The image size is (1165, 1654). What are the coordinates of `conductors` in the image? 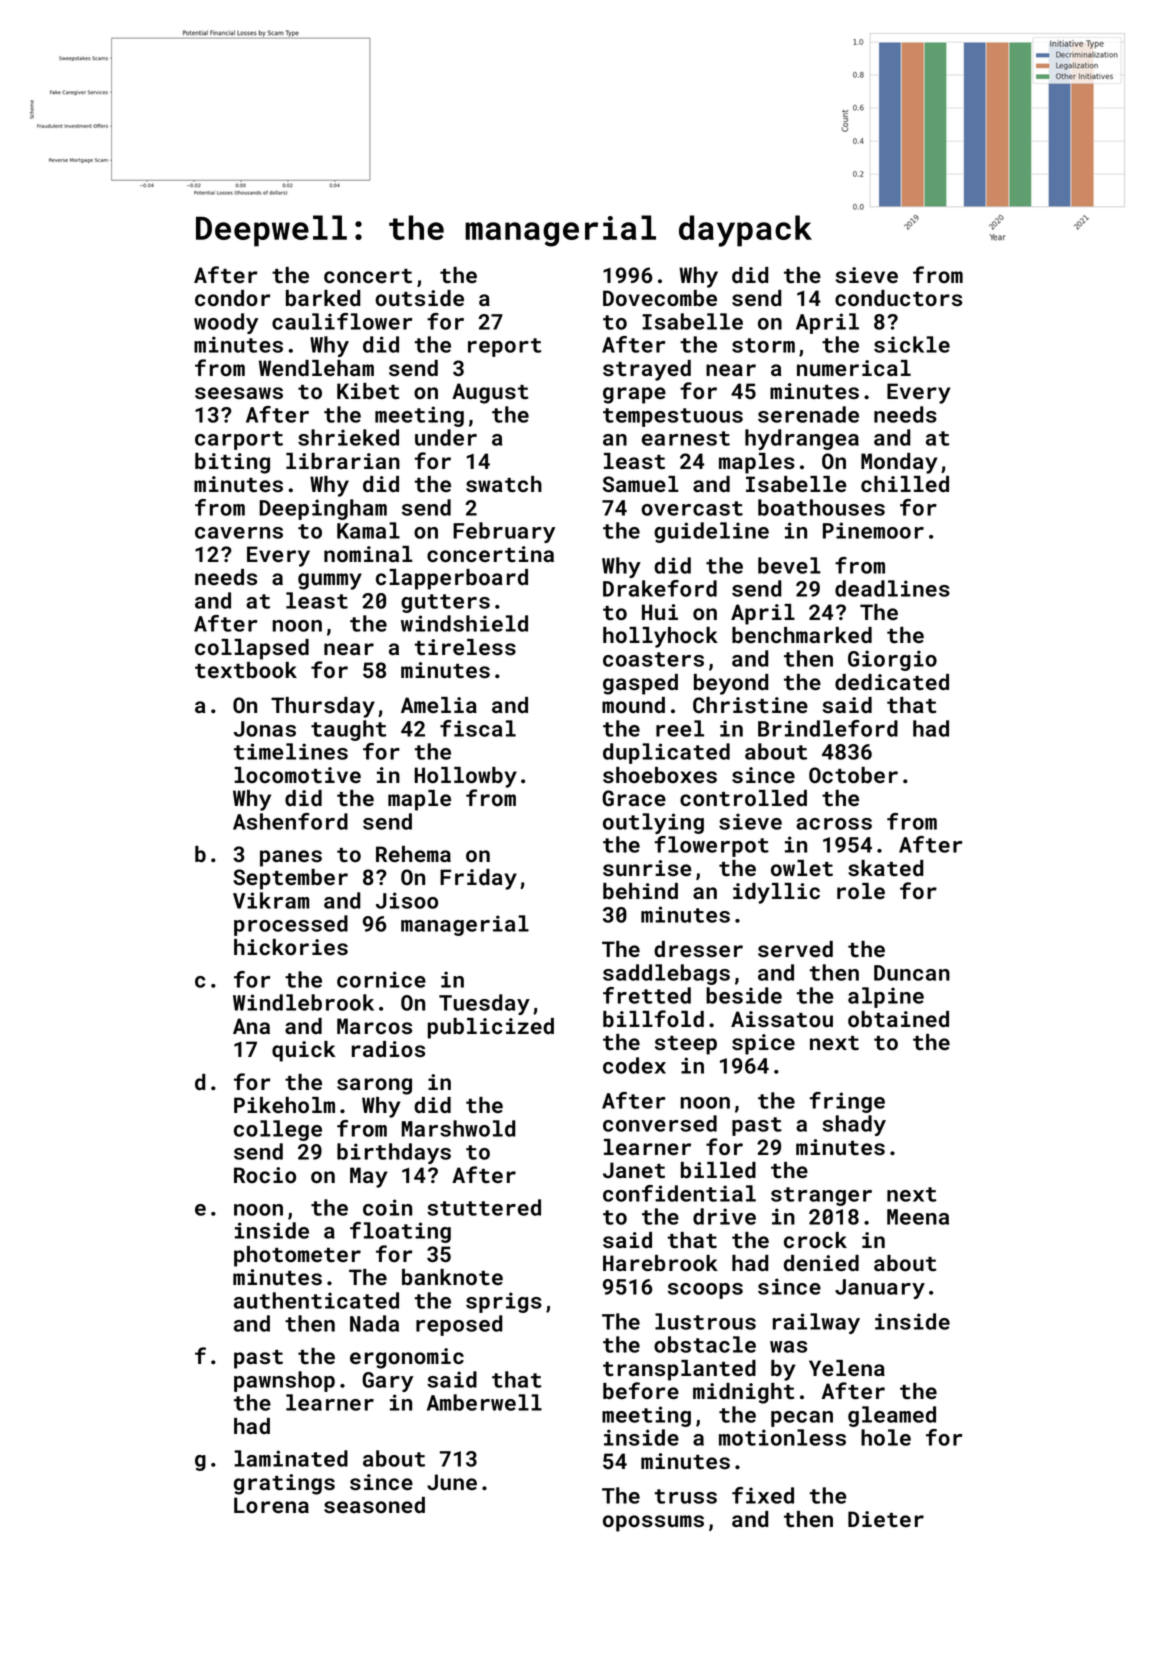 It's located at (898, 298).
